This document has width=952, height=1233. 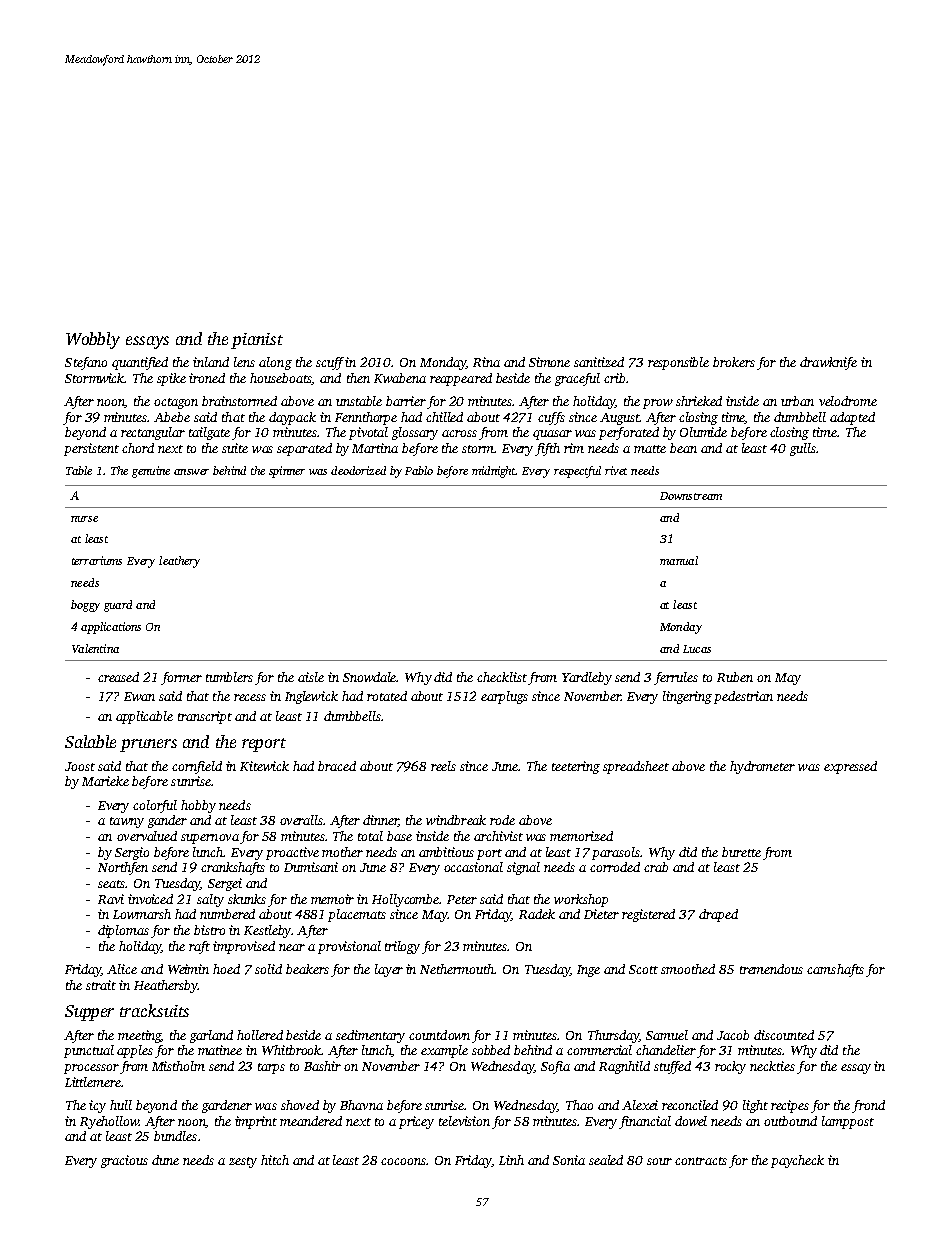 I want to click on Stefano, so click(x=86, y=363).
